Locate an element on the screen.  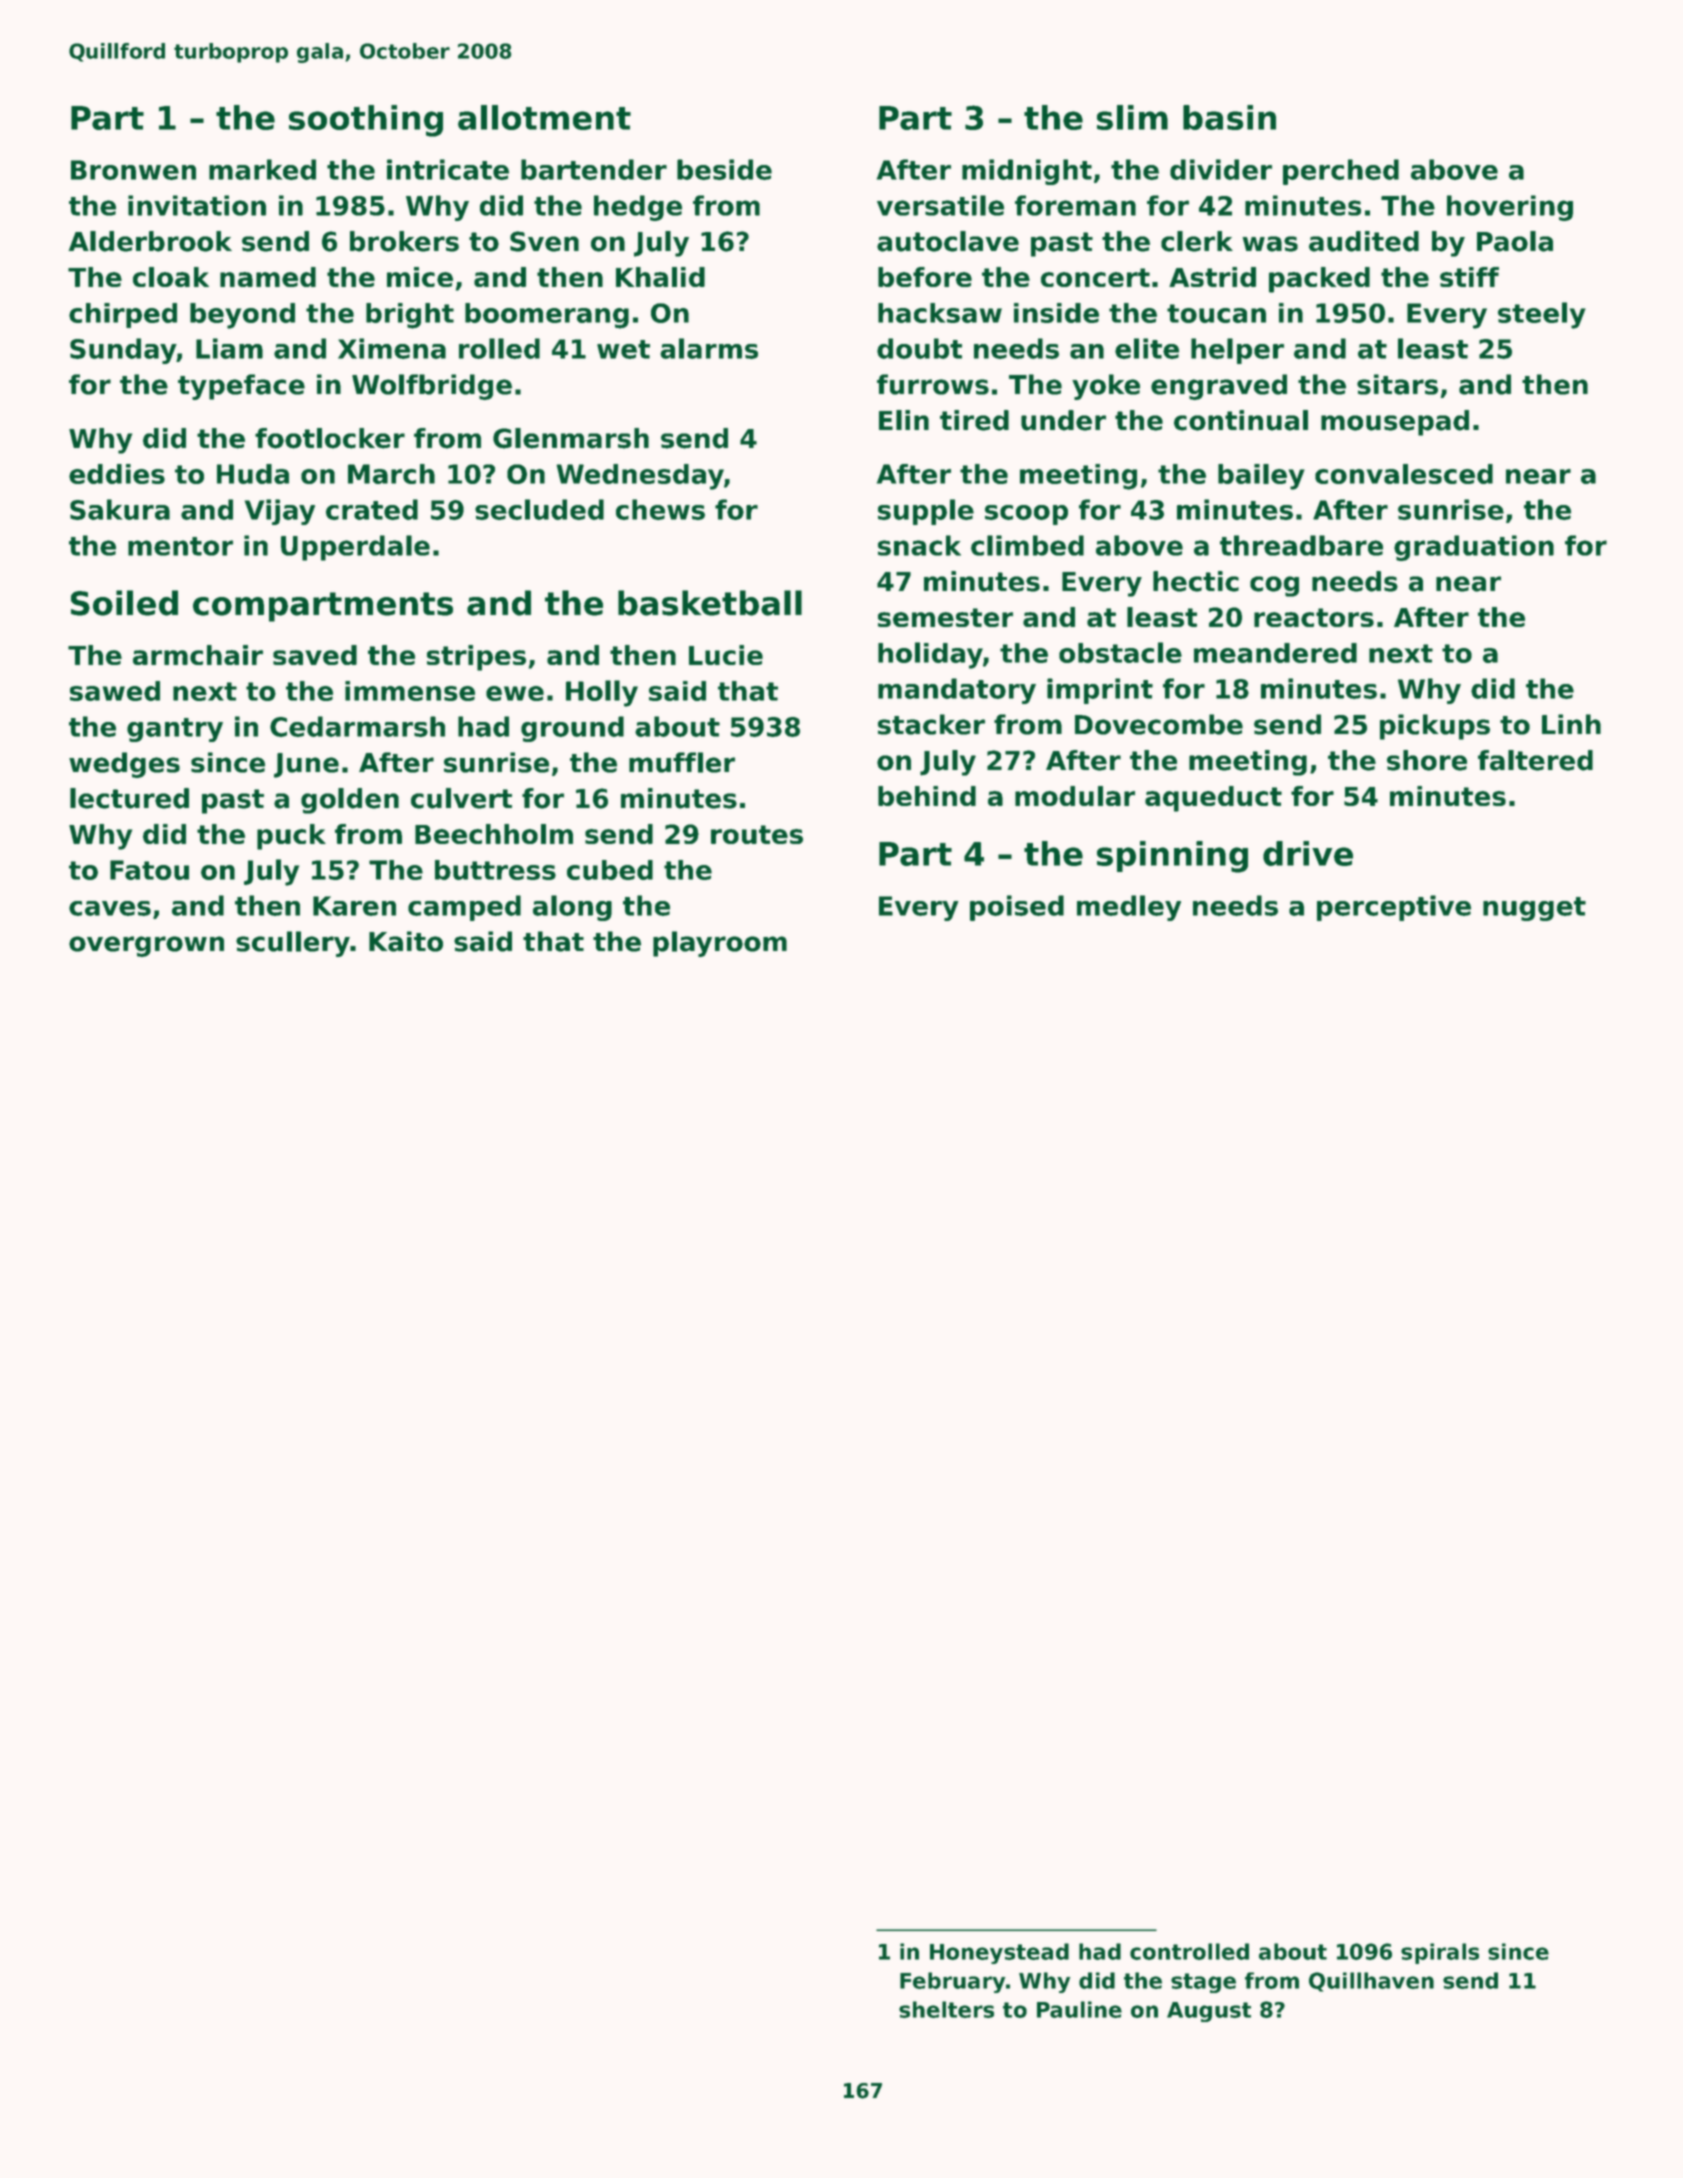
perceptive is located at coordinates (1394, 908).
